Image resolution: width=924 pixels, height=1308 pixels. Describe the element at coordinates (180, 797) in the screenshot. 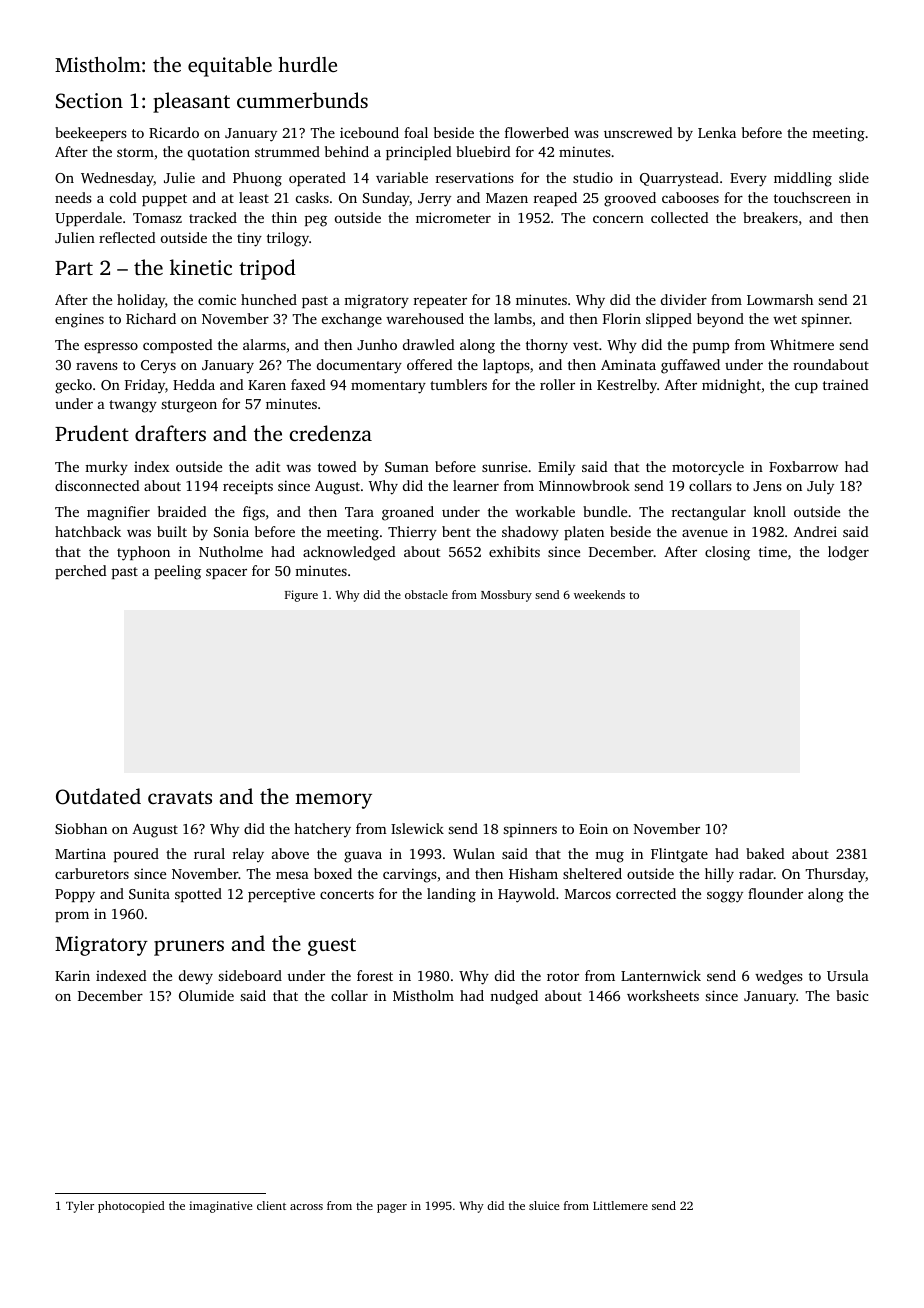

I see `cravats` at that location.
